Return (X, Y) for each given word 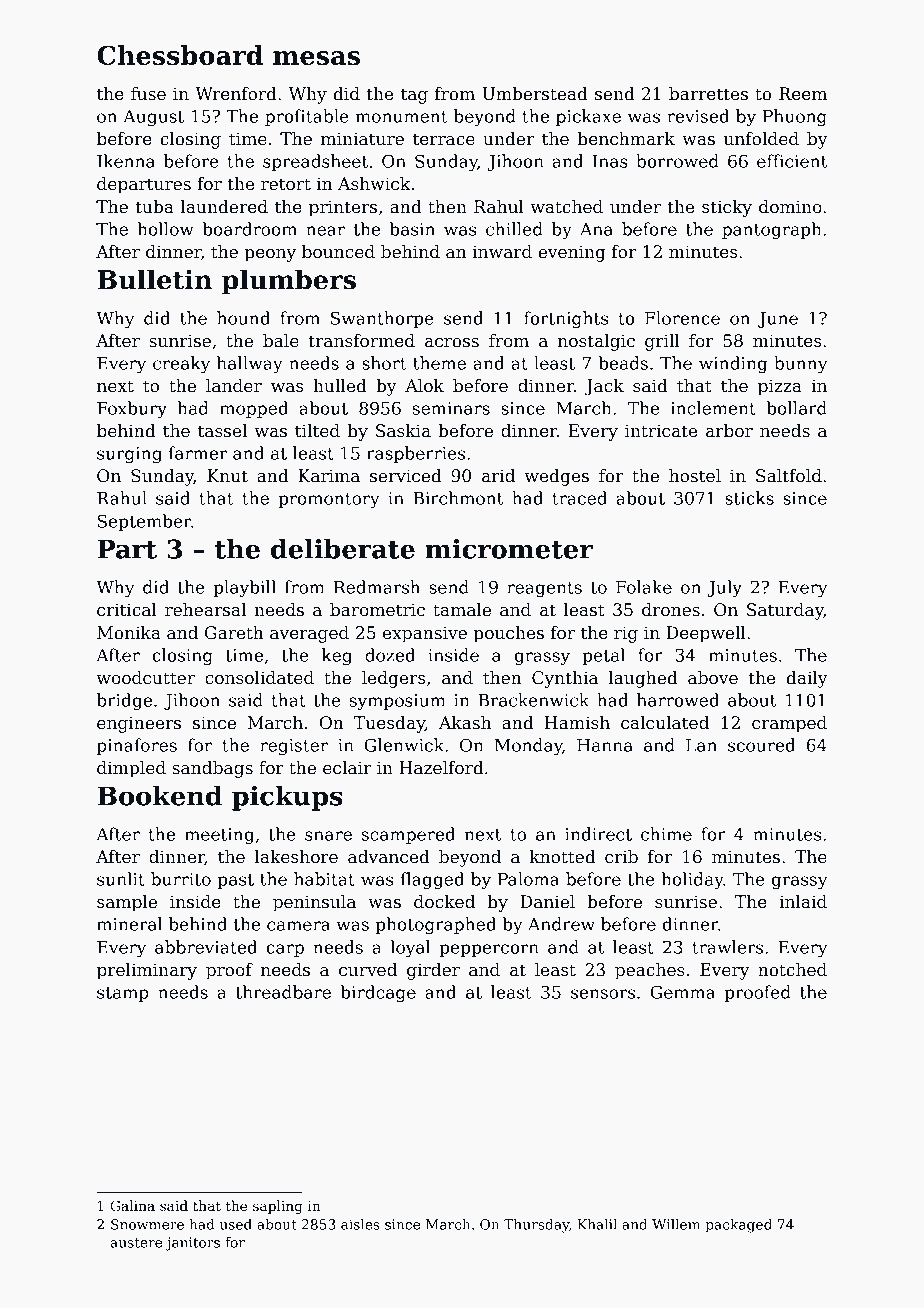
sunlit (121, 879)
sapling (278, 1207)
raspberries (416, 454)
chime (666, 834)
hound (243, 318)
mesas (316, 58)
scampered (408, 835)
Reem (803, 94)
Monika (129, 633)
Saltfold (789, 476)
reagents (544, 589)
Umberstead (535, 94)
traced (579, 498)
